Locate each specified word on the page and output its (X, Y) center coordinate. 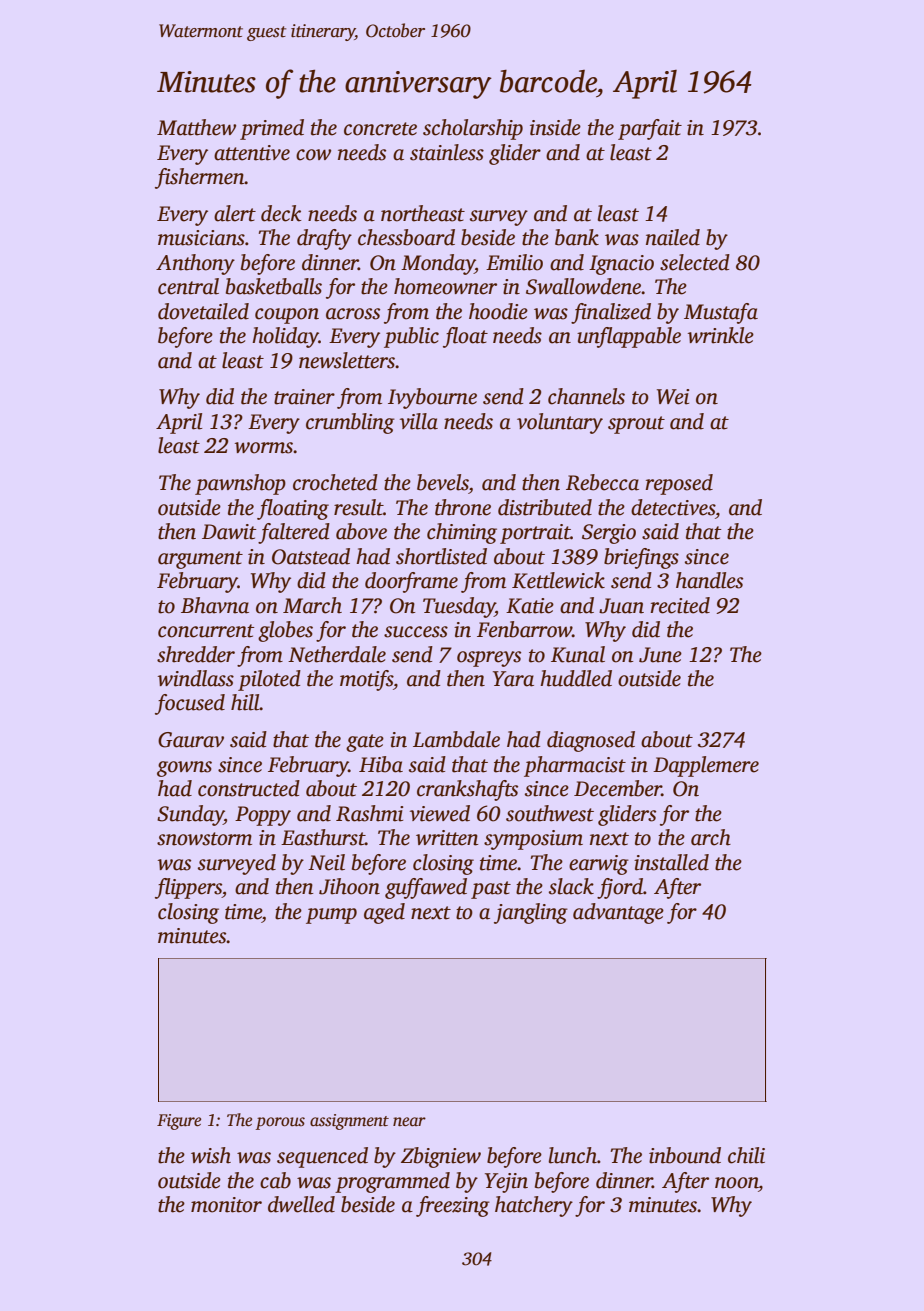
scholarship (473, 129)
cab (275, 1180)
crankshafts (467, 790)
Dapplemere (706, 766)
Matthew (196, 127)
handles (709, 580)
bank (577, 237)
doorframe (411, 582)
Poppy (263, 816)
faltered (294, 533)
